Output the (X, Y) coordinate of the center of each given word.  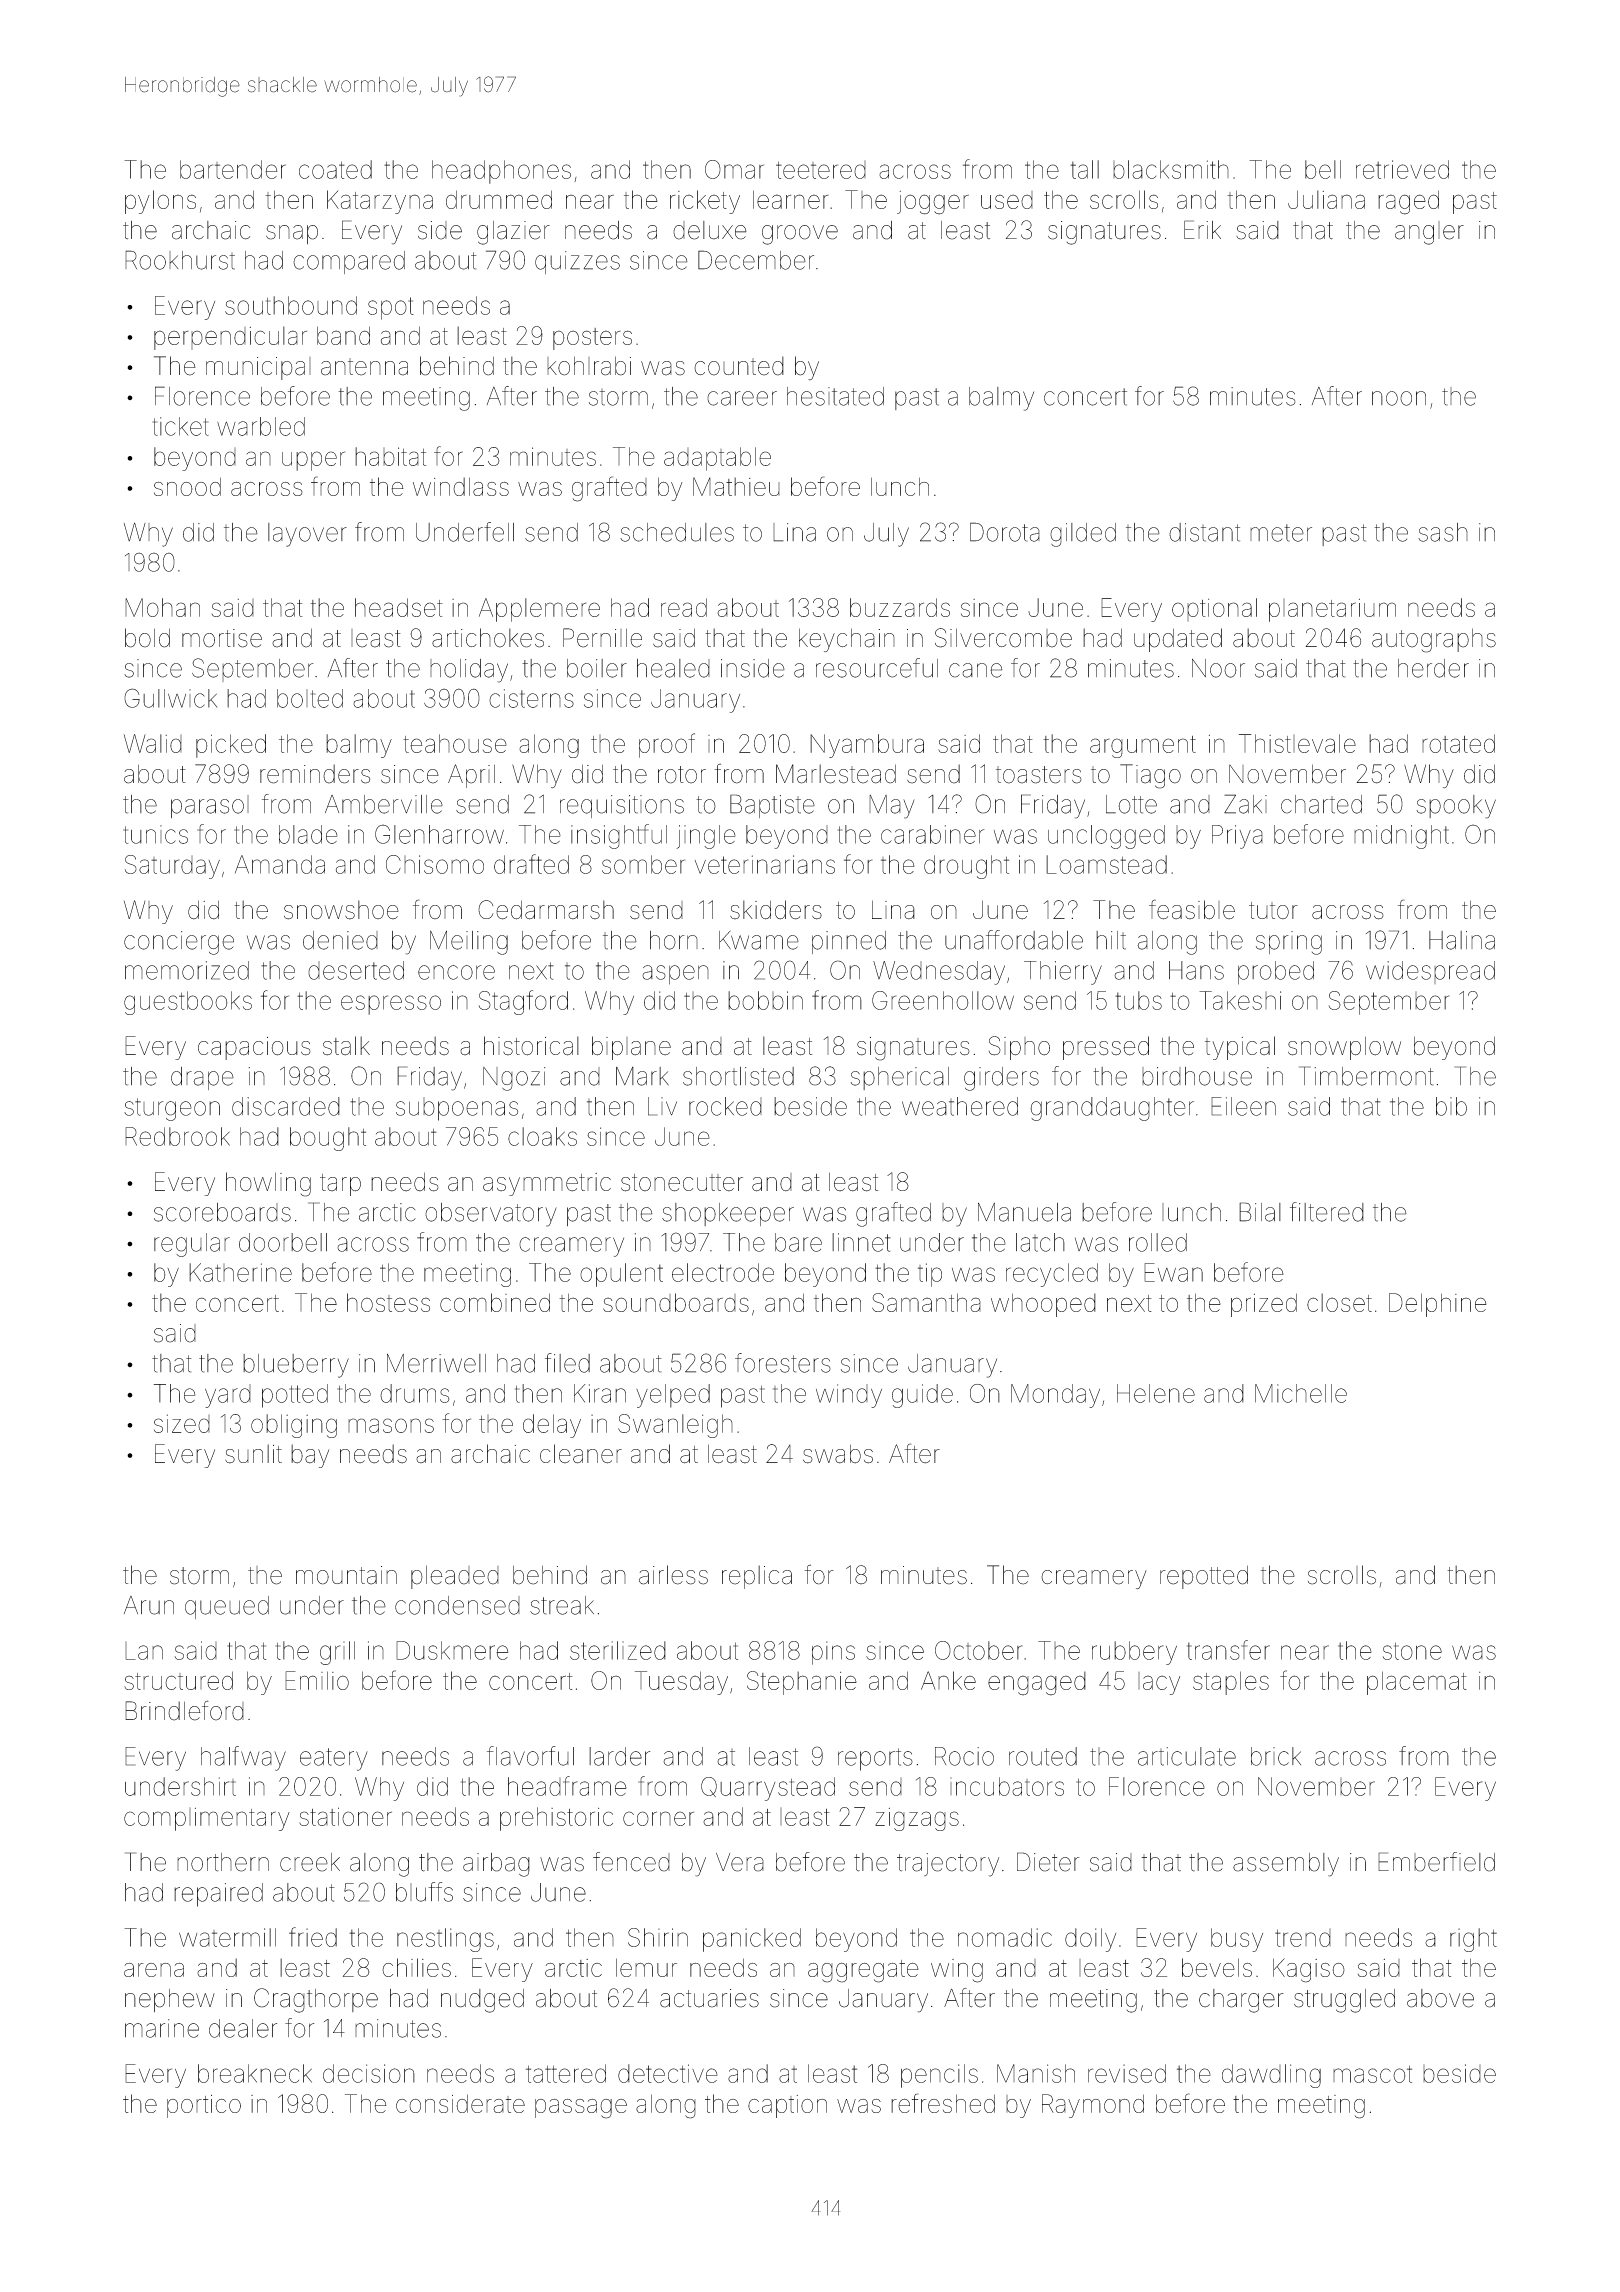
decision (369, 2073)
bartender (233, 169)
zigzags (917, 1819)
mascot (1372, 2074)
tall (1084, 169)
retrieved (1402, 169)
